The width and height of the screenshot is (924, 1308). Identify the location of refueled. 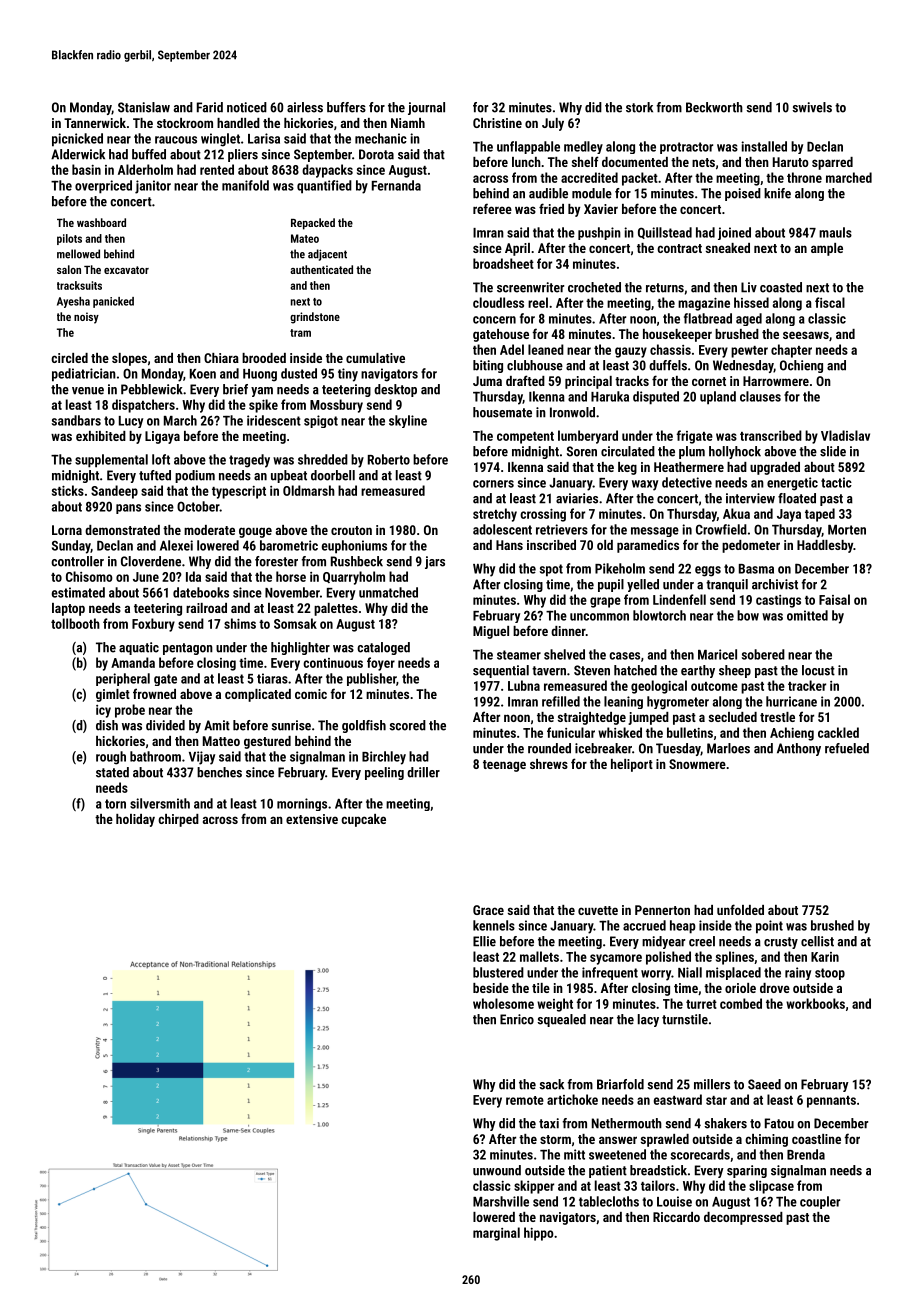
(847, 748).
